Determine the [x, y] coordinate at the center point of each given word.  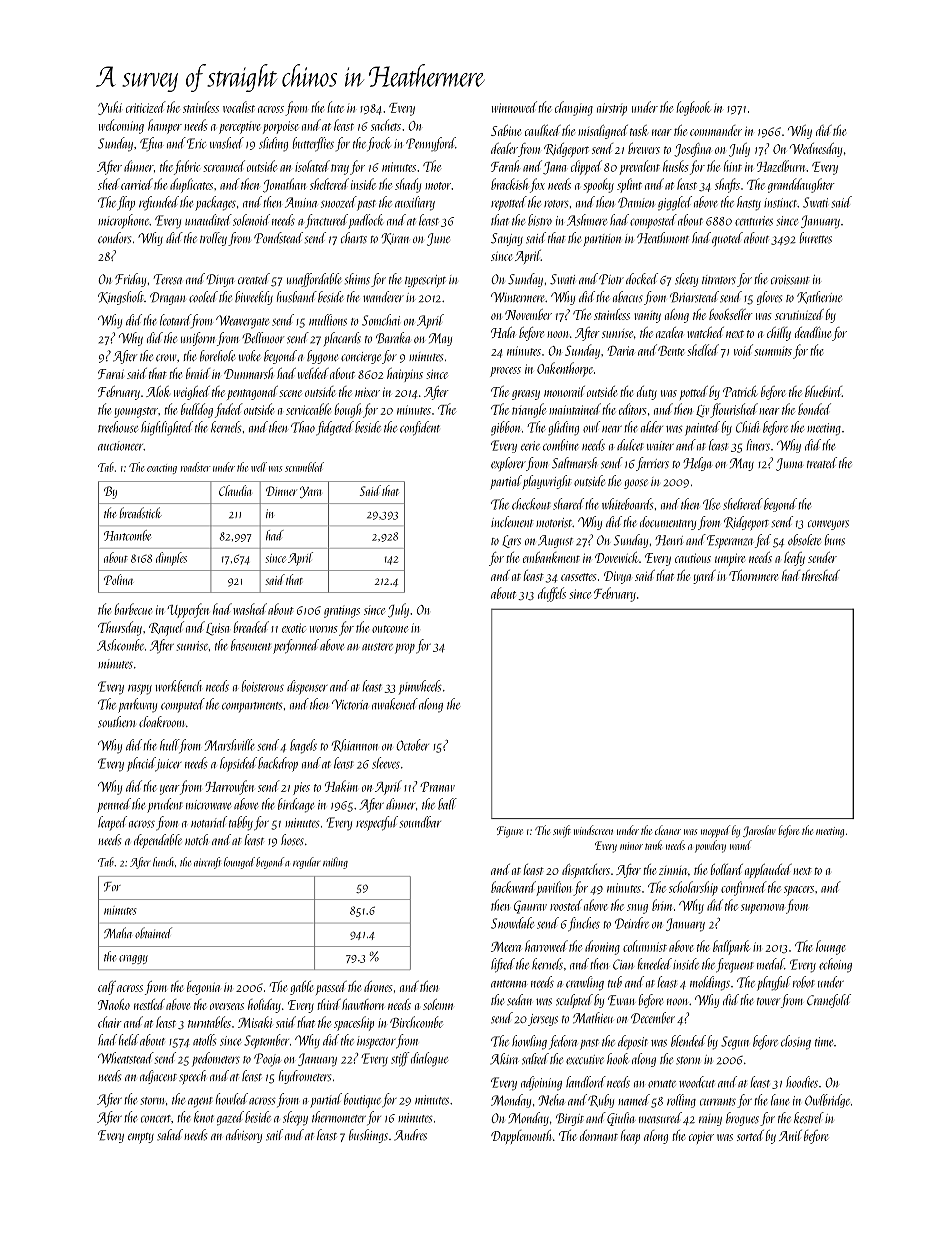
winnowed [514, 107]
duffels [552, 594]
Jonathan [284, 185]
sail [274, 1135]
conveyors [828, 525]
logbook [694, 108]
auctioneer [120, 446]
